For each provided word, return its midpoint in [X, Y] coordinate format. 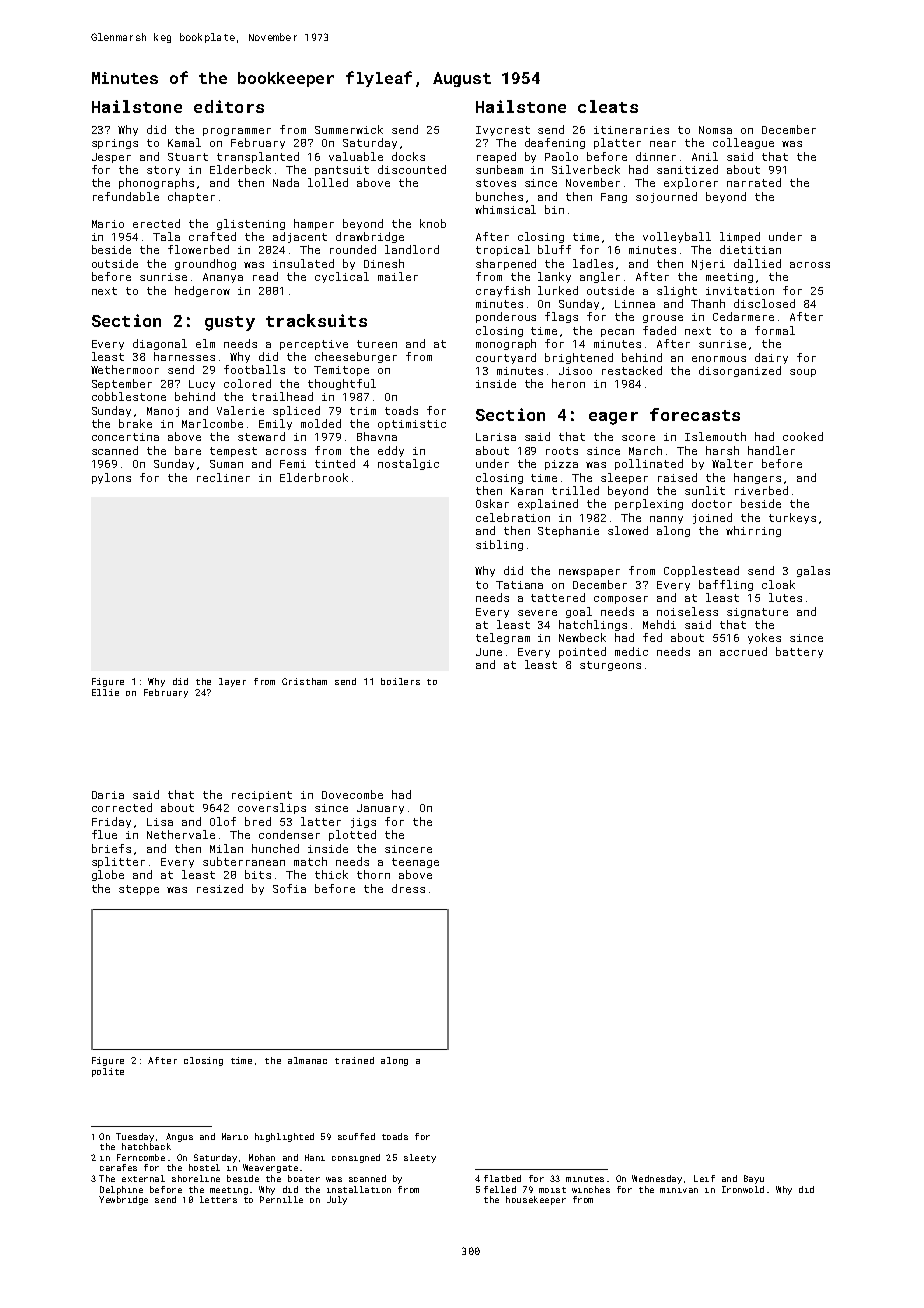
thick [331, 874]
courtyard [506, 358]
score [638, 438]
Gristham [304, 681]
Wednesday [657, 1179]
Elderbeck [240, 169]
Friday [111, 822]
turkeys [792, 518]
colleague [743, 143]
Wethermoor [125, 369]
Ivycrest [503, 131]
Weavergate [270, 1168]
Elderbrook [314, 477]
